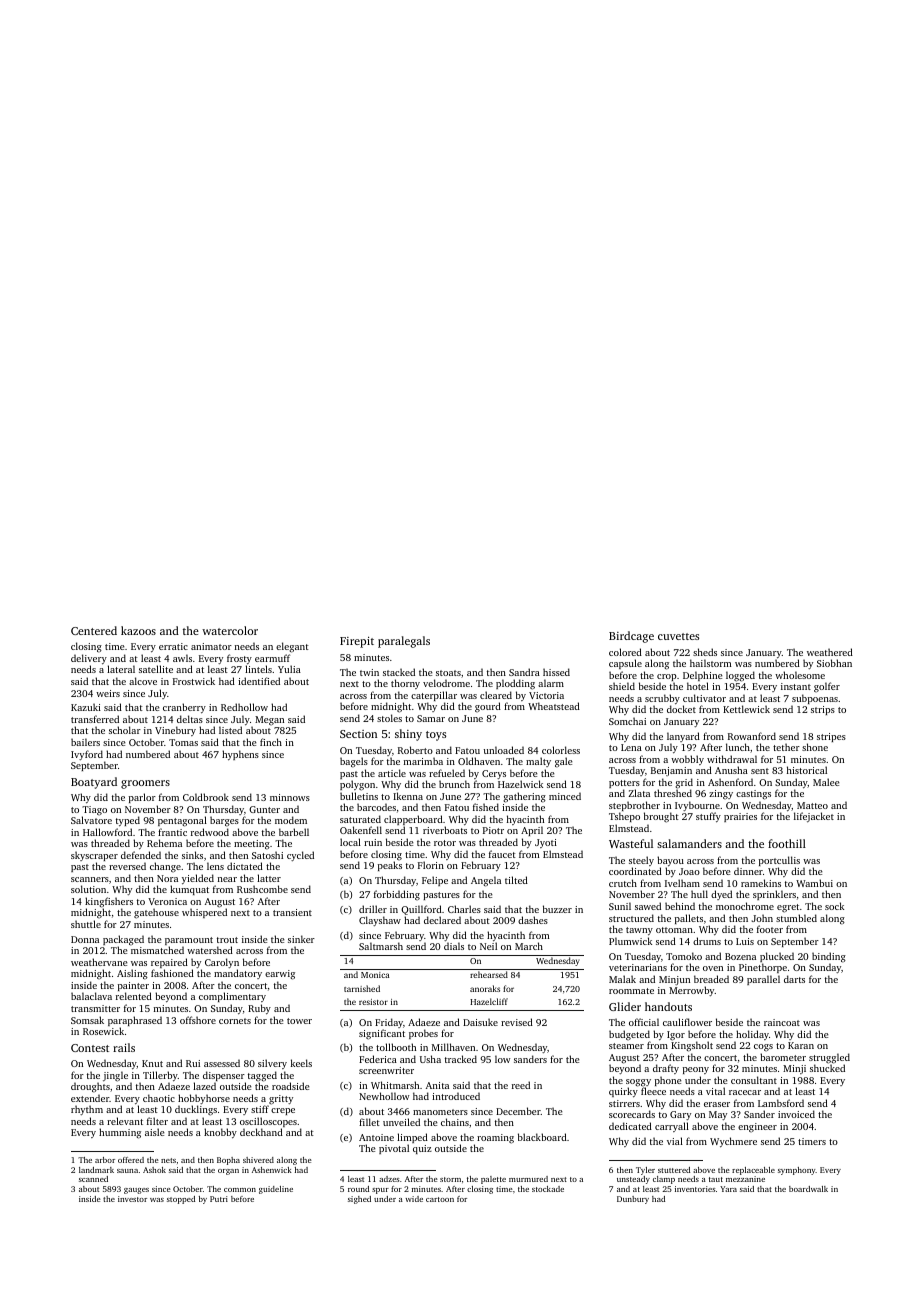 This document has height=1308, width=924. I want to click on weathervane, so click(99, 962).
